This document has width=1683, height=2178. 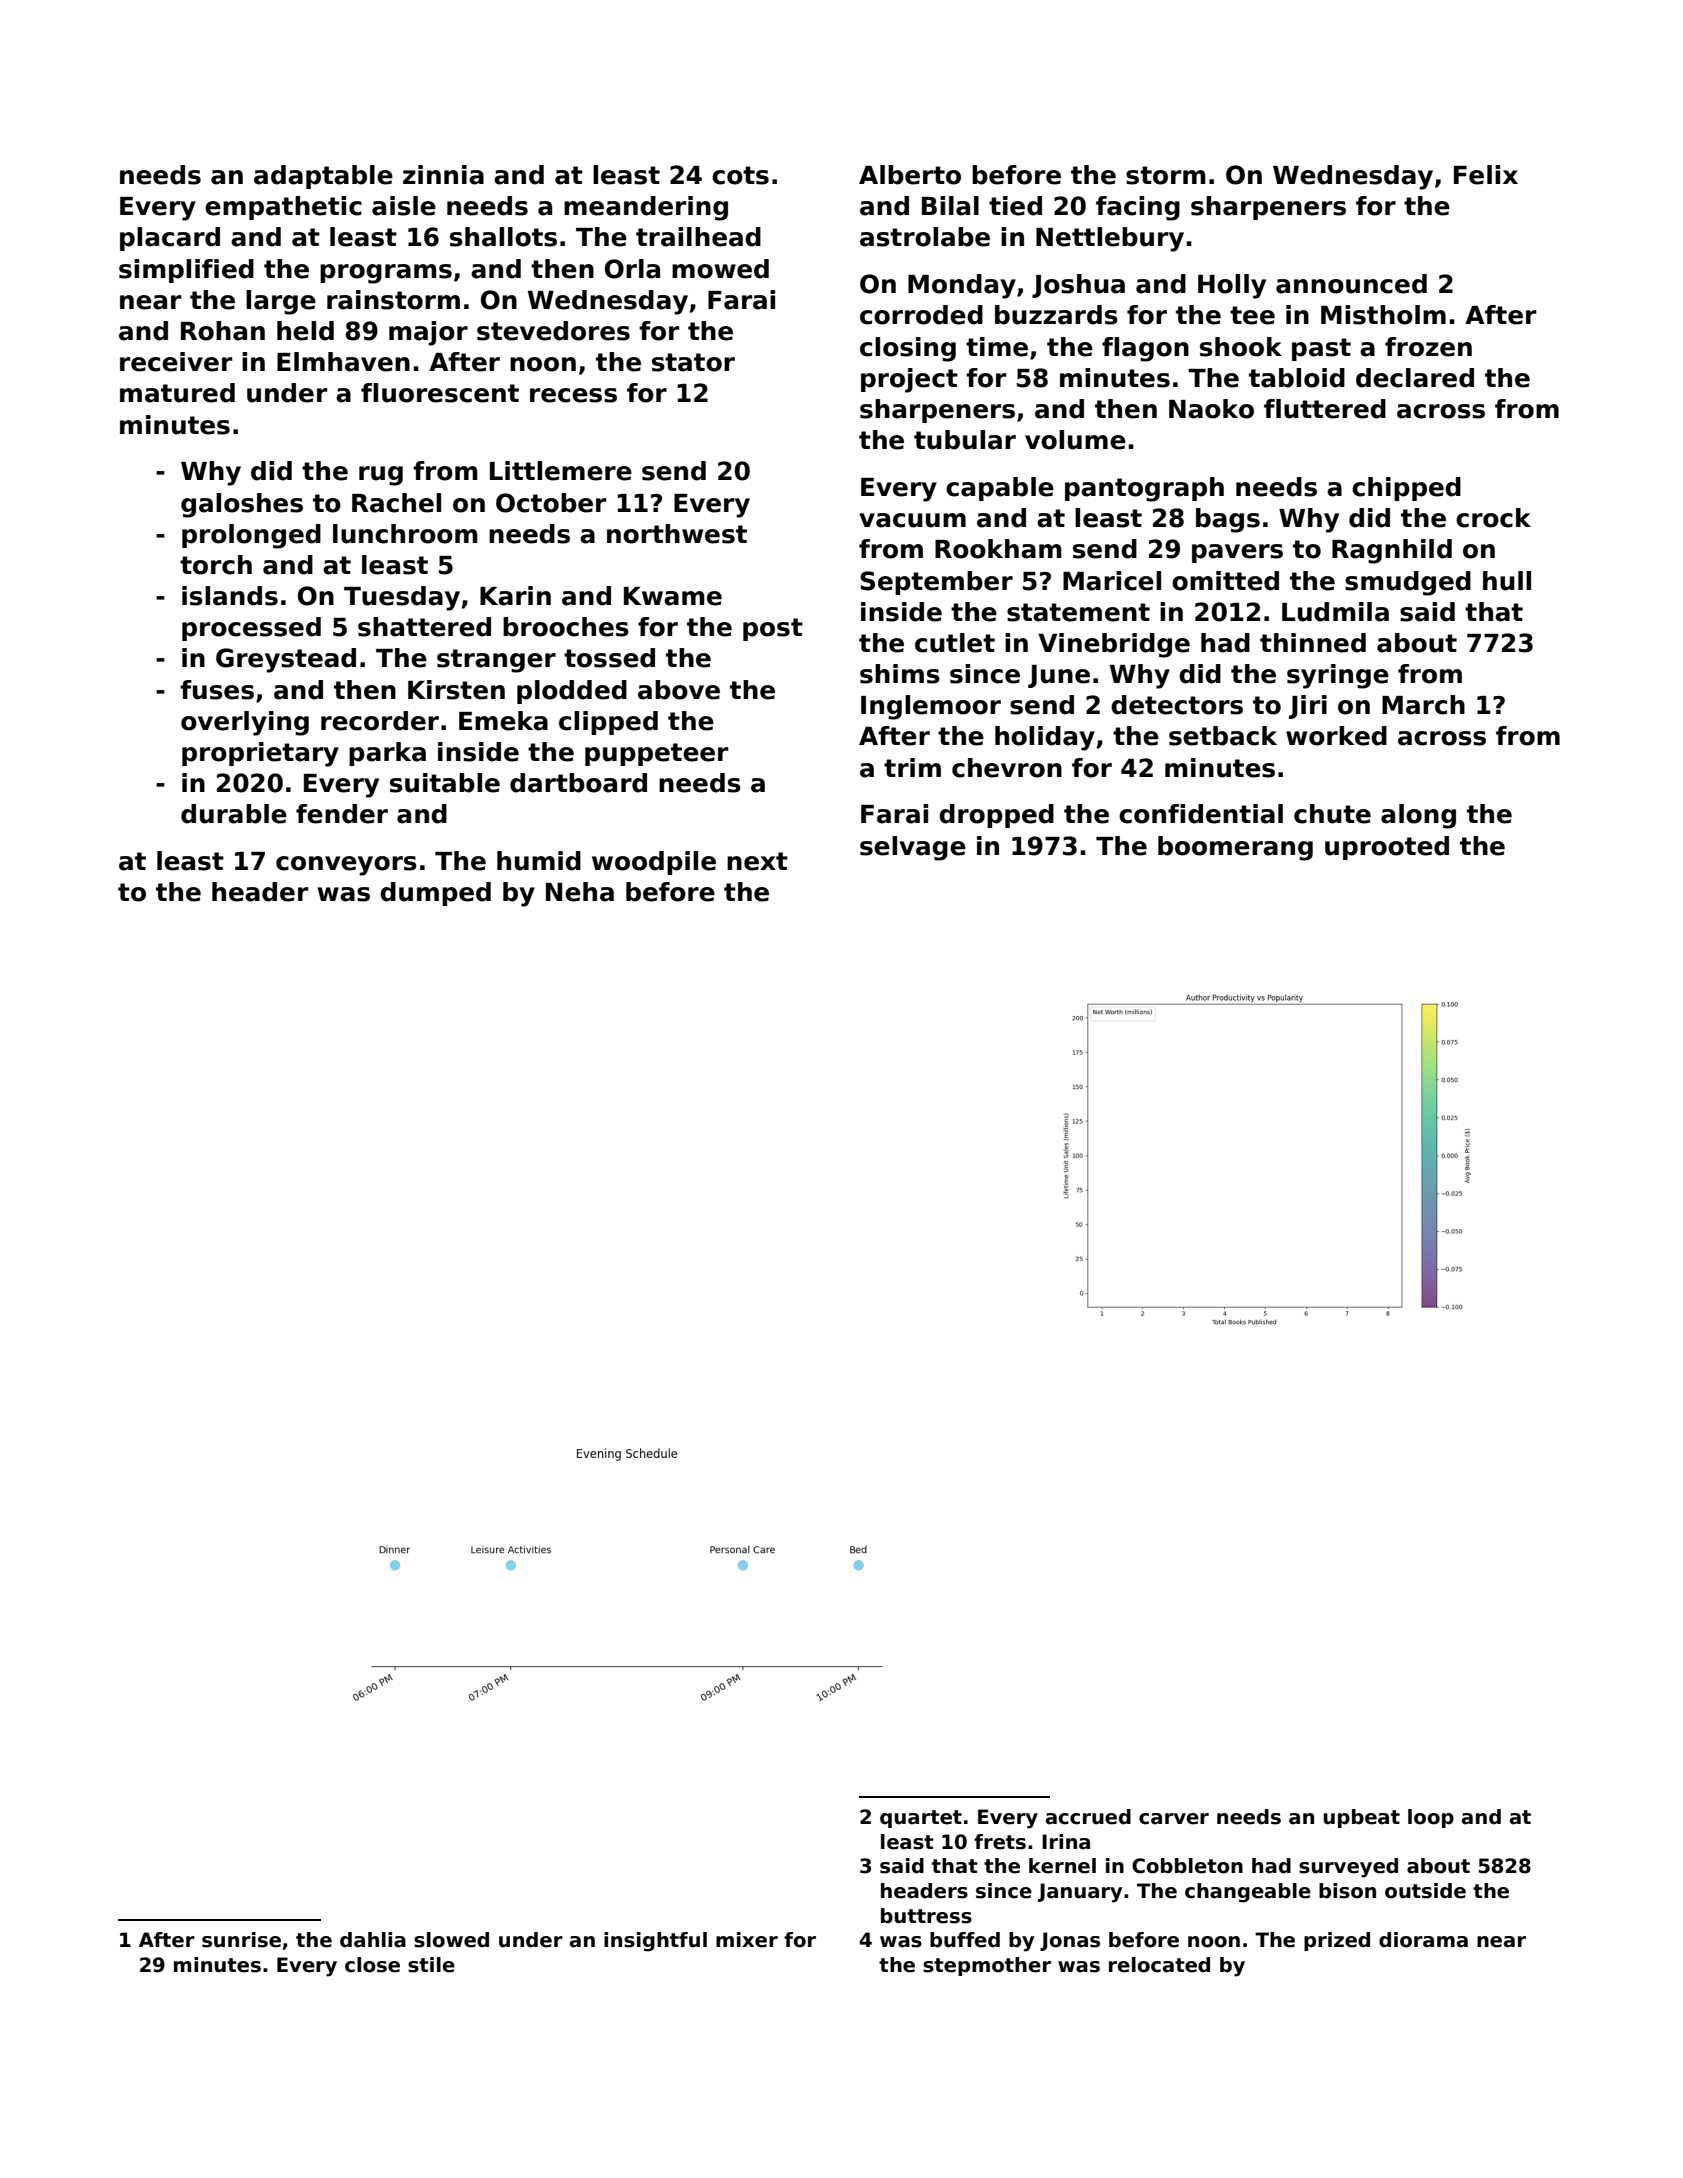 What do you see at coordinates (1088, 1817) in the document?
I see `accrued` at bounding box center [1088, 1817].
